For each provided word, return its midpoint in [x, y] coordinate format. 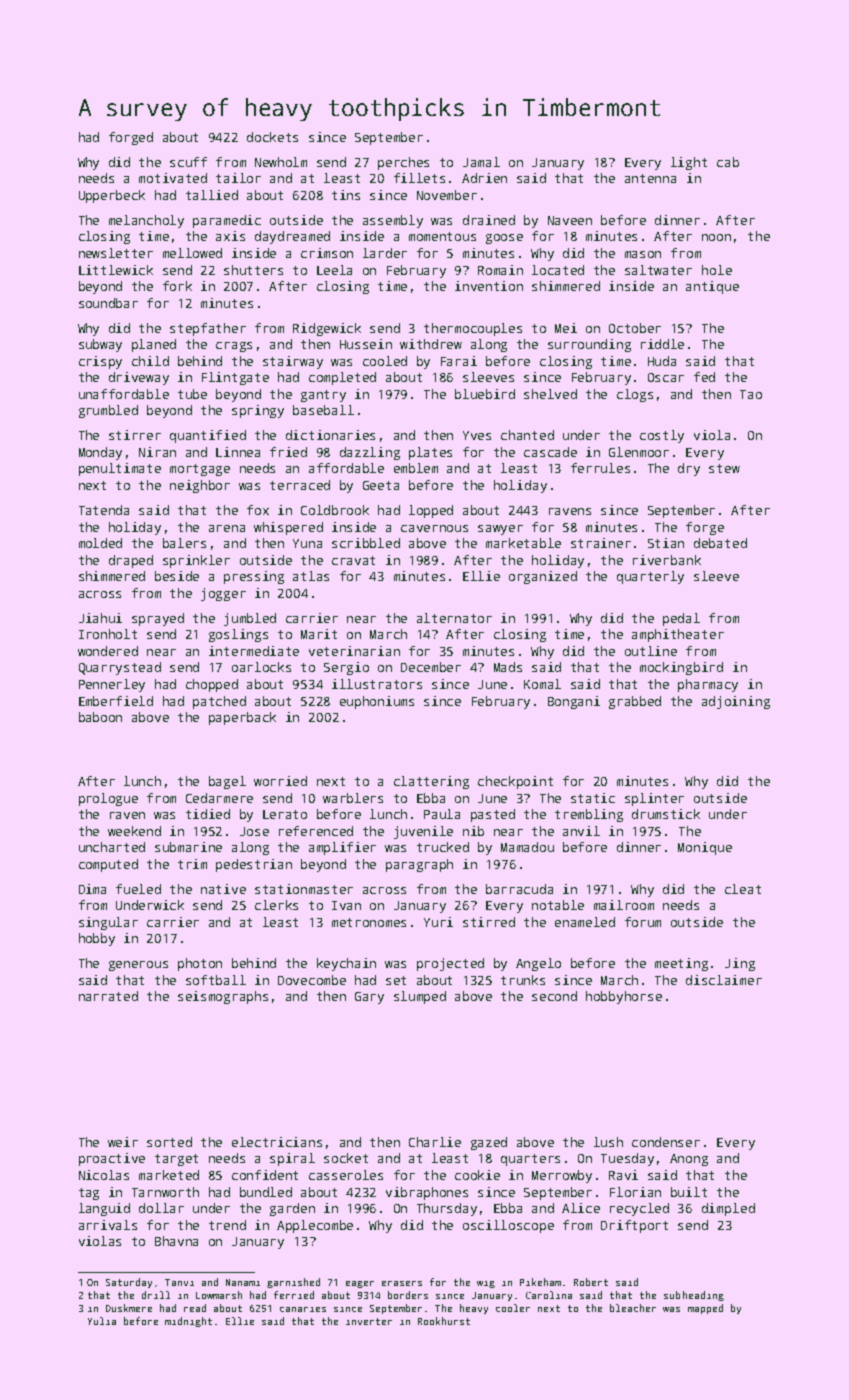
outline [651, 651]
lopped [431, 511]
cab [728, 162]
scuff [188, 162]
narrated [108, 996]
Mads [508, 667]
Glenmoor [639, 452]
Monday [100, 453]
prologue [108, 799]
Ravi [623, 1175]
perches [403, 163]
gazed [489, 1143]
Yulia [102, 1321]
